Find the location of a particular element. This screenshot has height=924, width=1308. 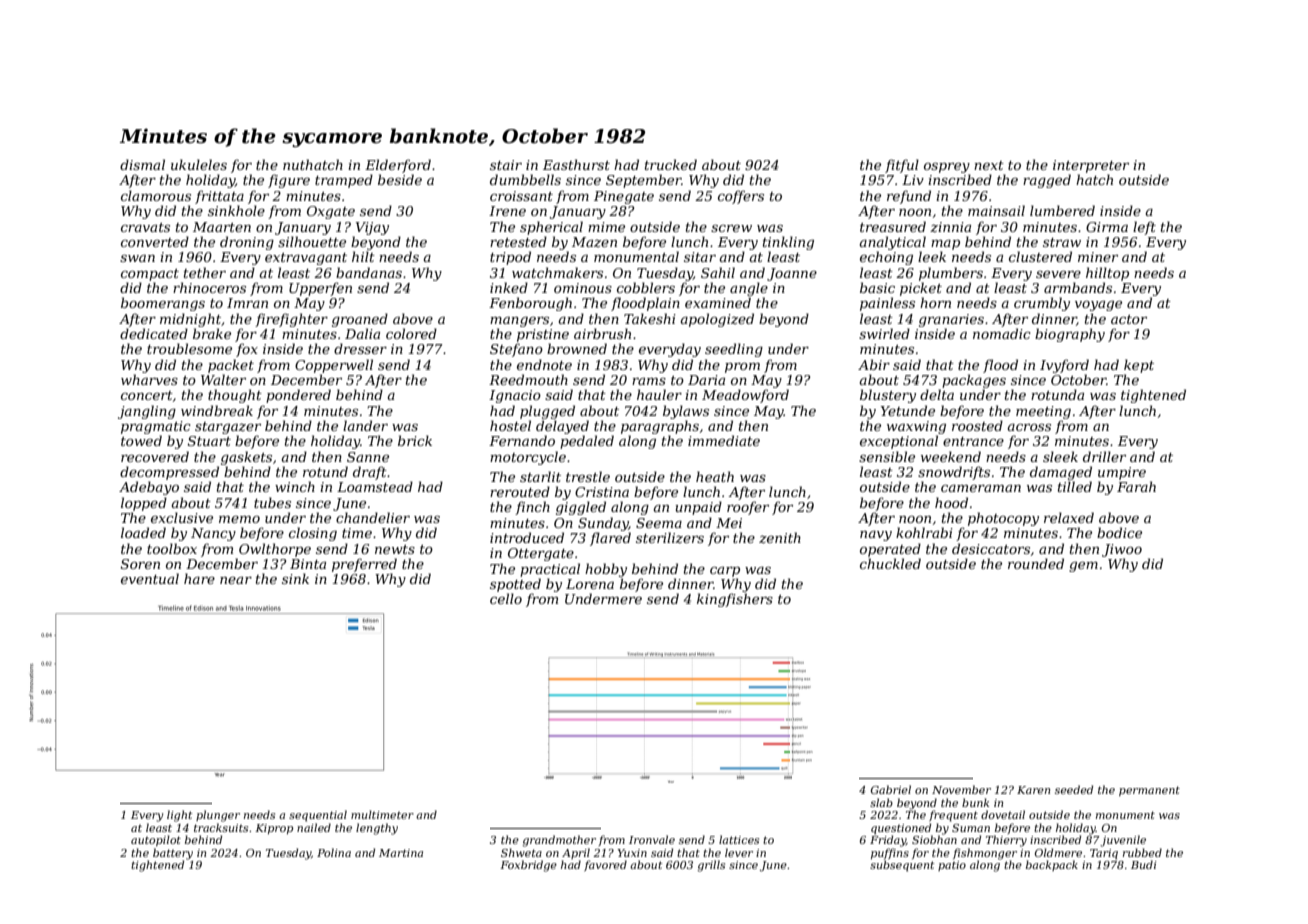

grills is located at coordinates (711, 866).
